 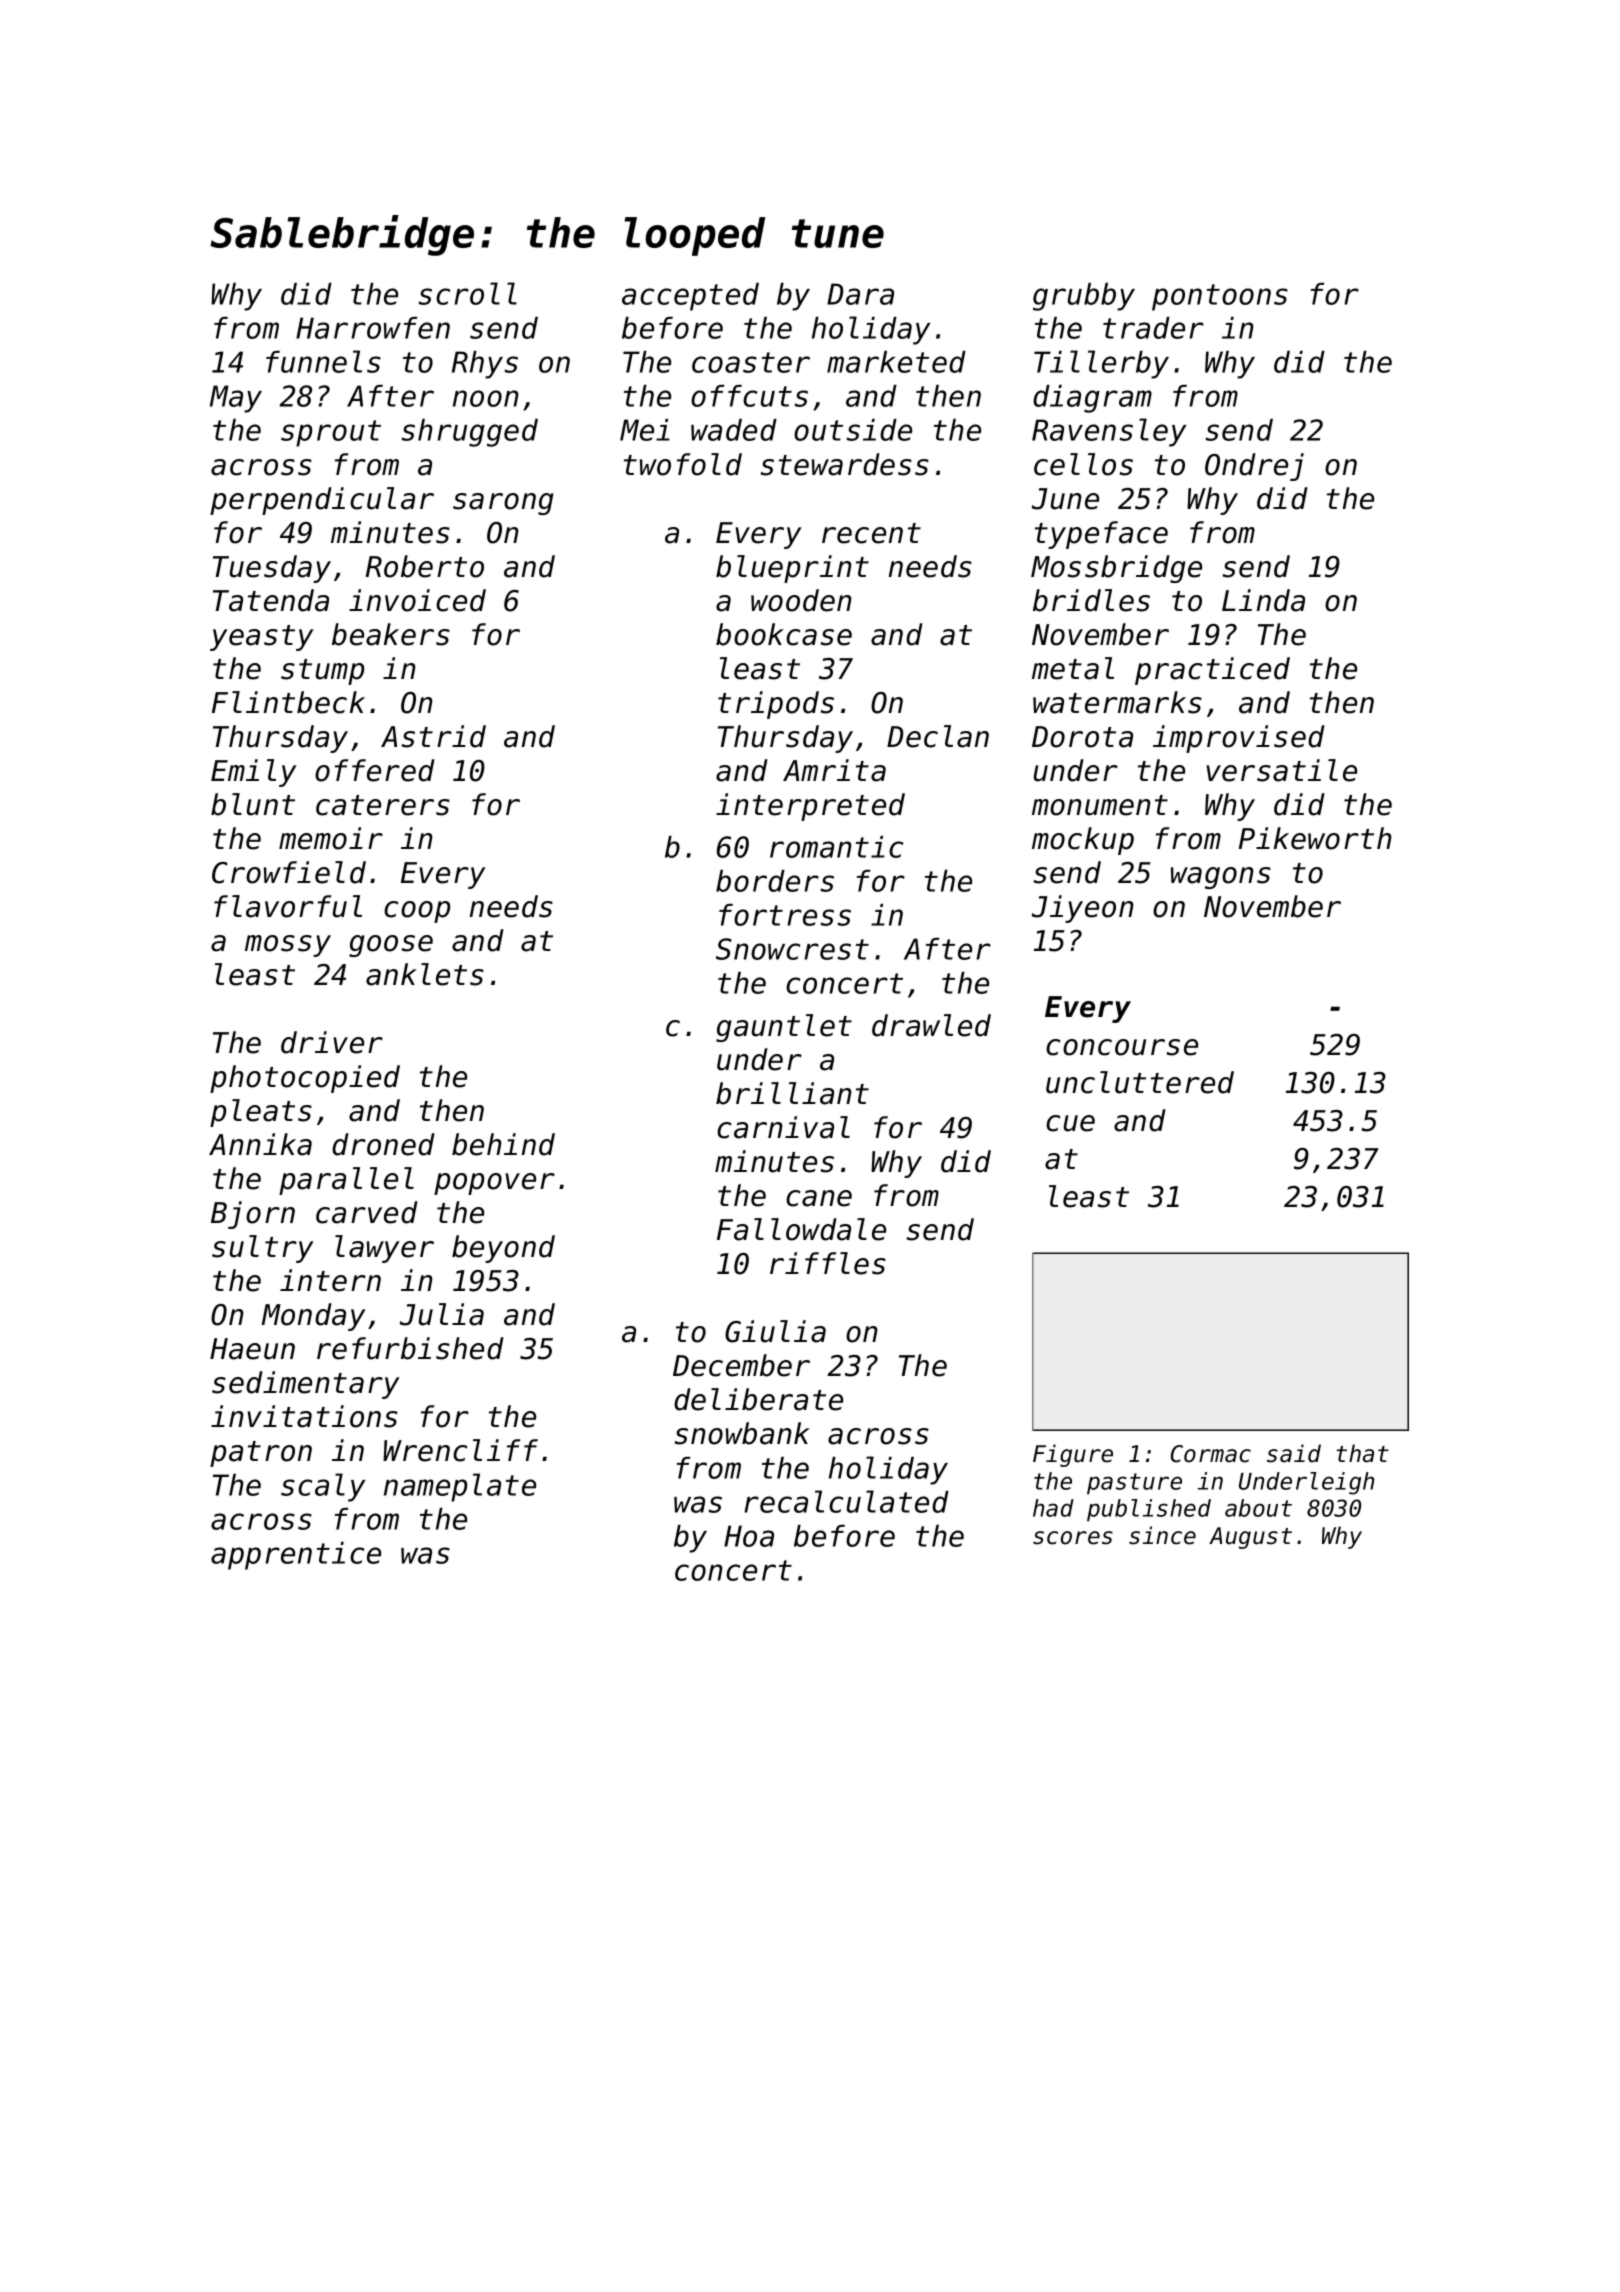 I want to click on Linda, so click(x=1263, y=600).
